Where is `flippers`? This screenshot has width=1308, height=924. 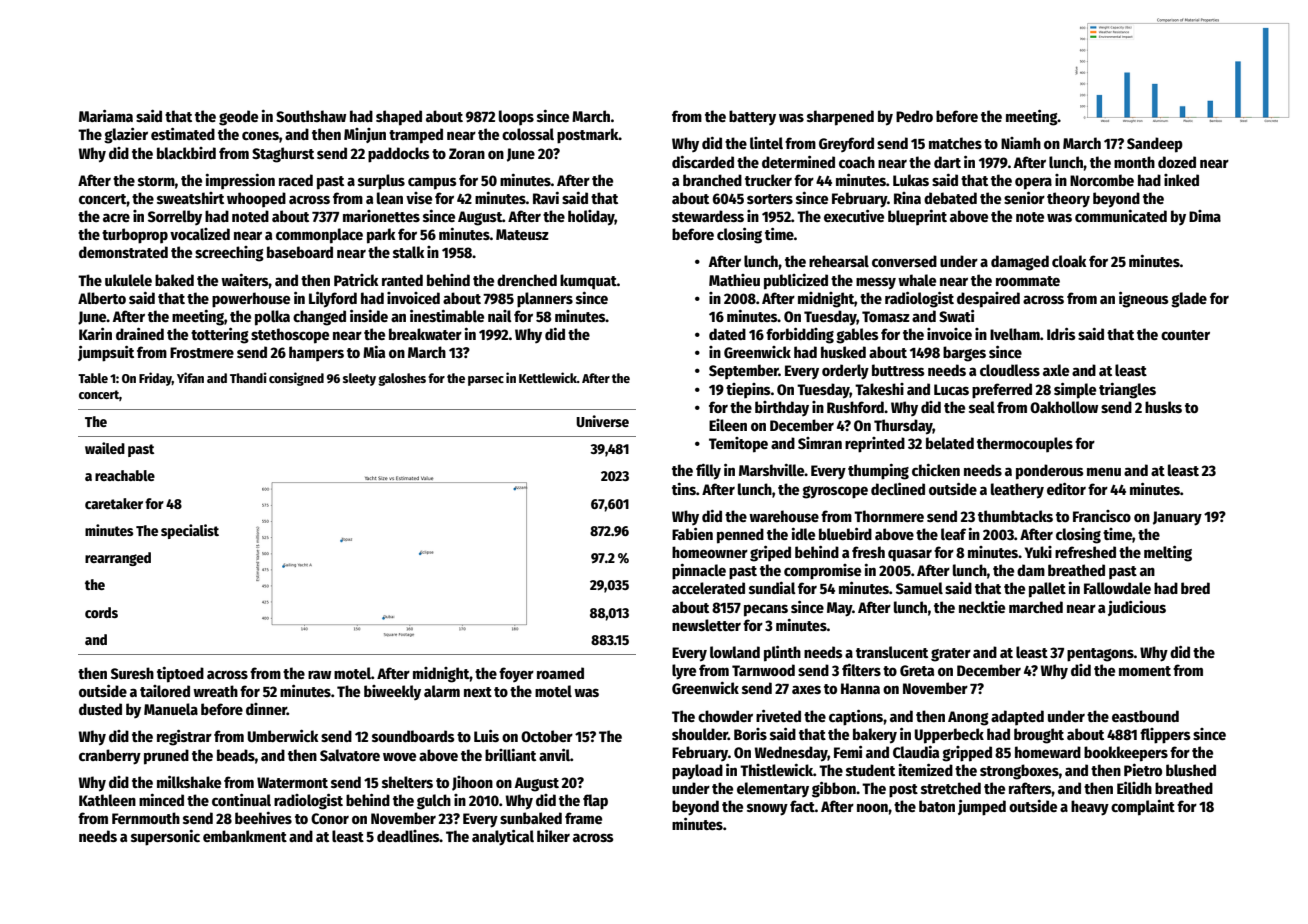
flippers is located at coordinates (1165, 736).
